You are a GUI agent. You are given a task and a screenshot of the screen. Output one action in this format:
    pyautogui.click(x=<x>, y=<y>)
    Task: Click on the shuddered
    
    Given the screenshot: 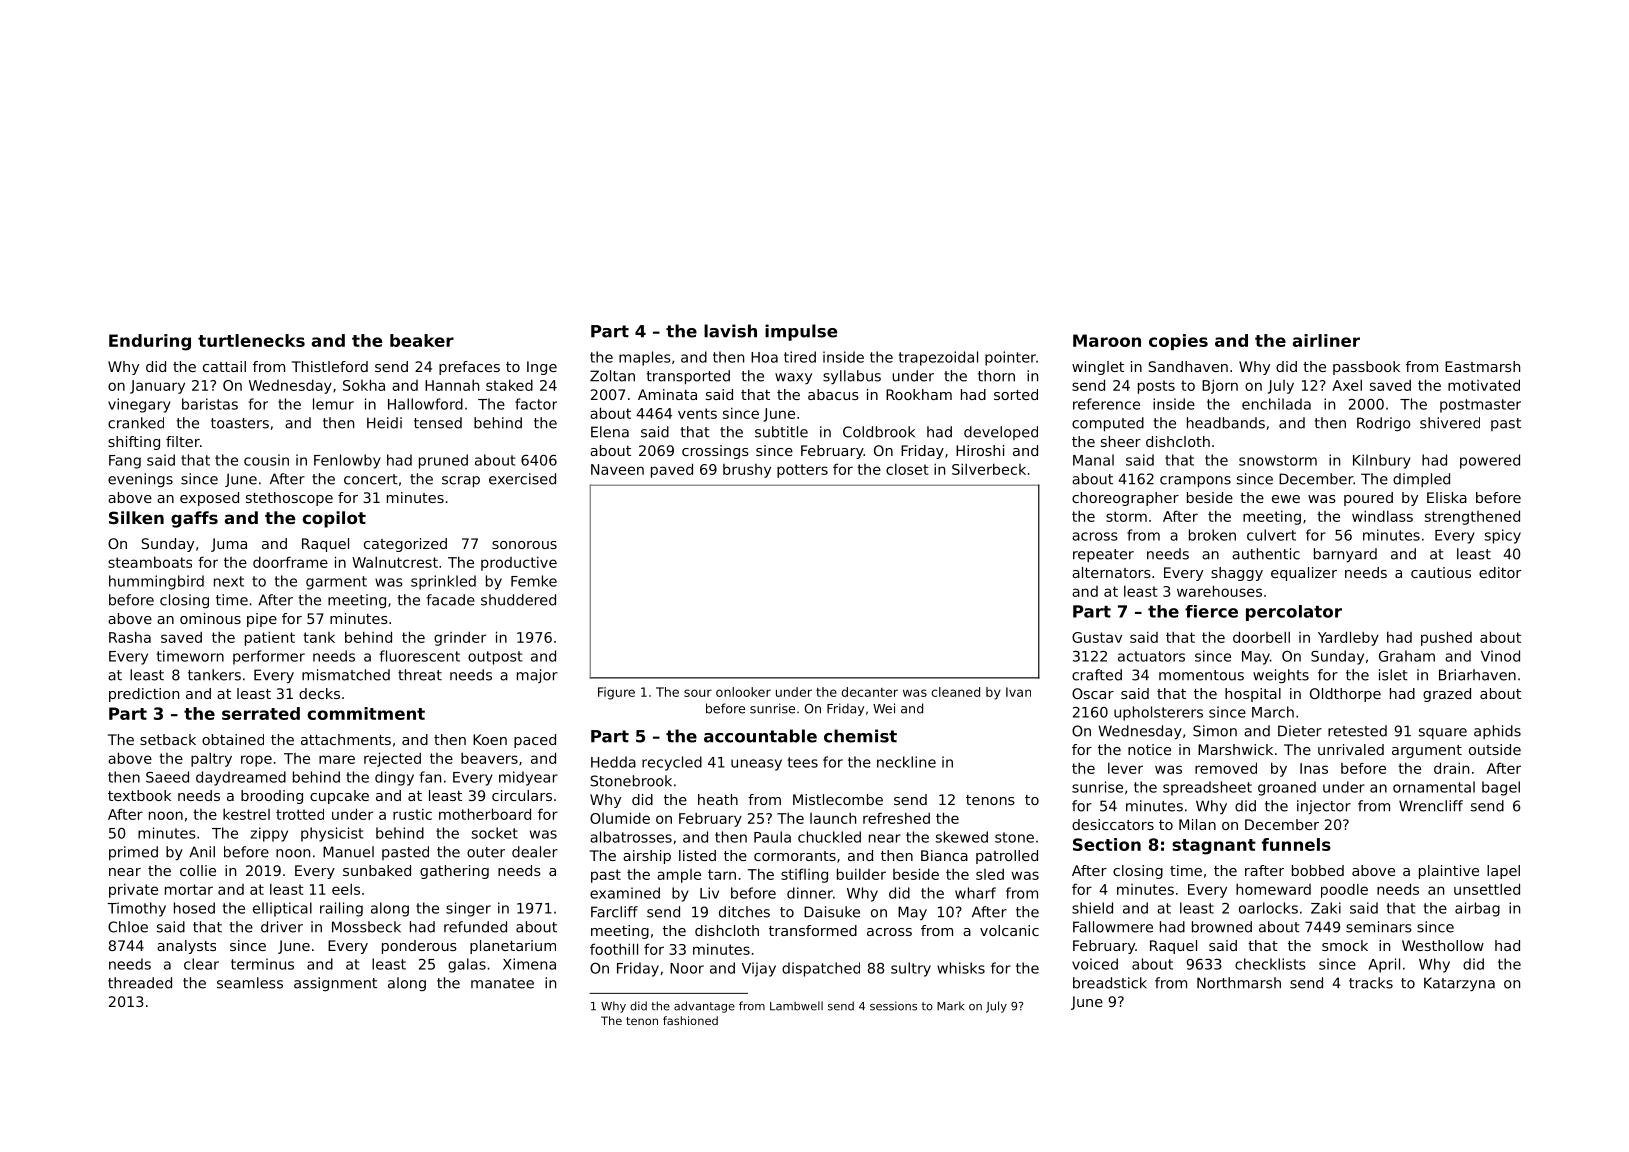 What is the action you would take?
    pyautogui.click(x=518, y=600)
